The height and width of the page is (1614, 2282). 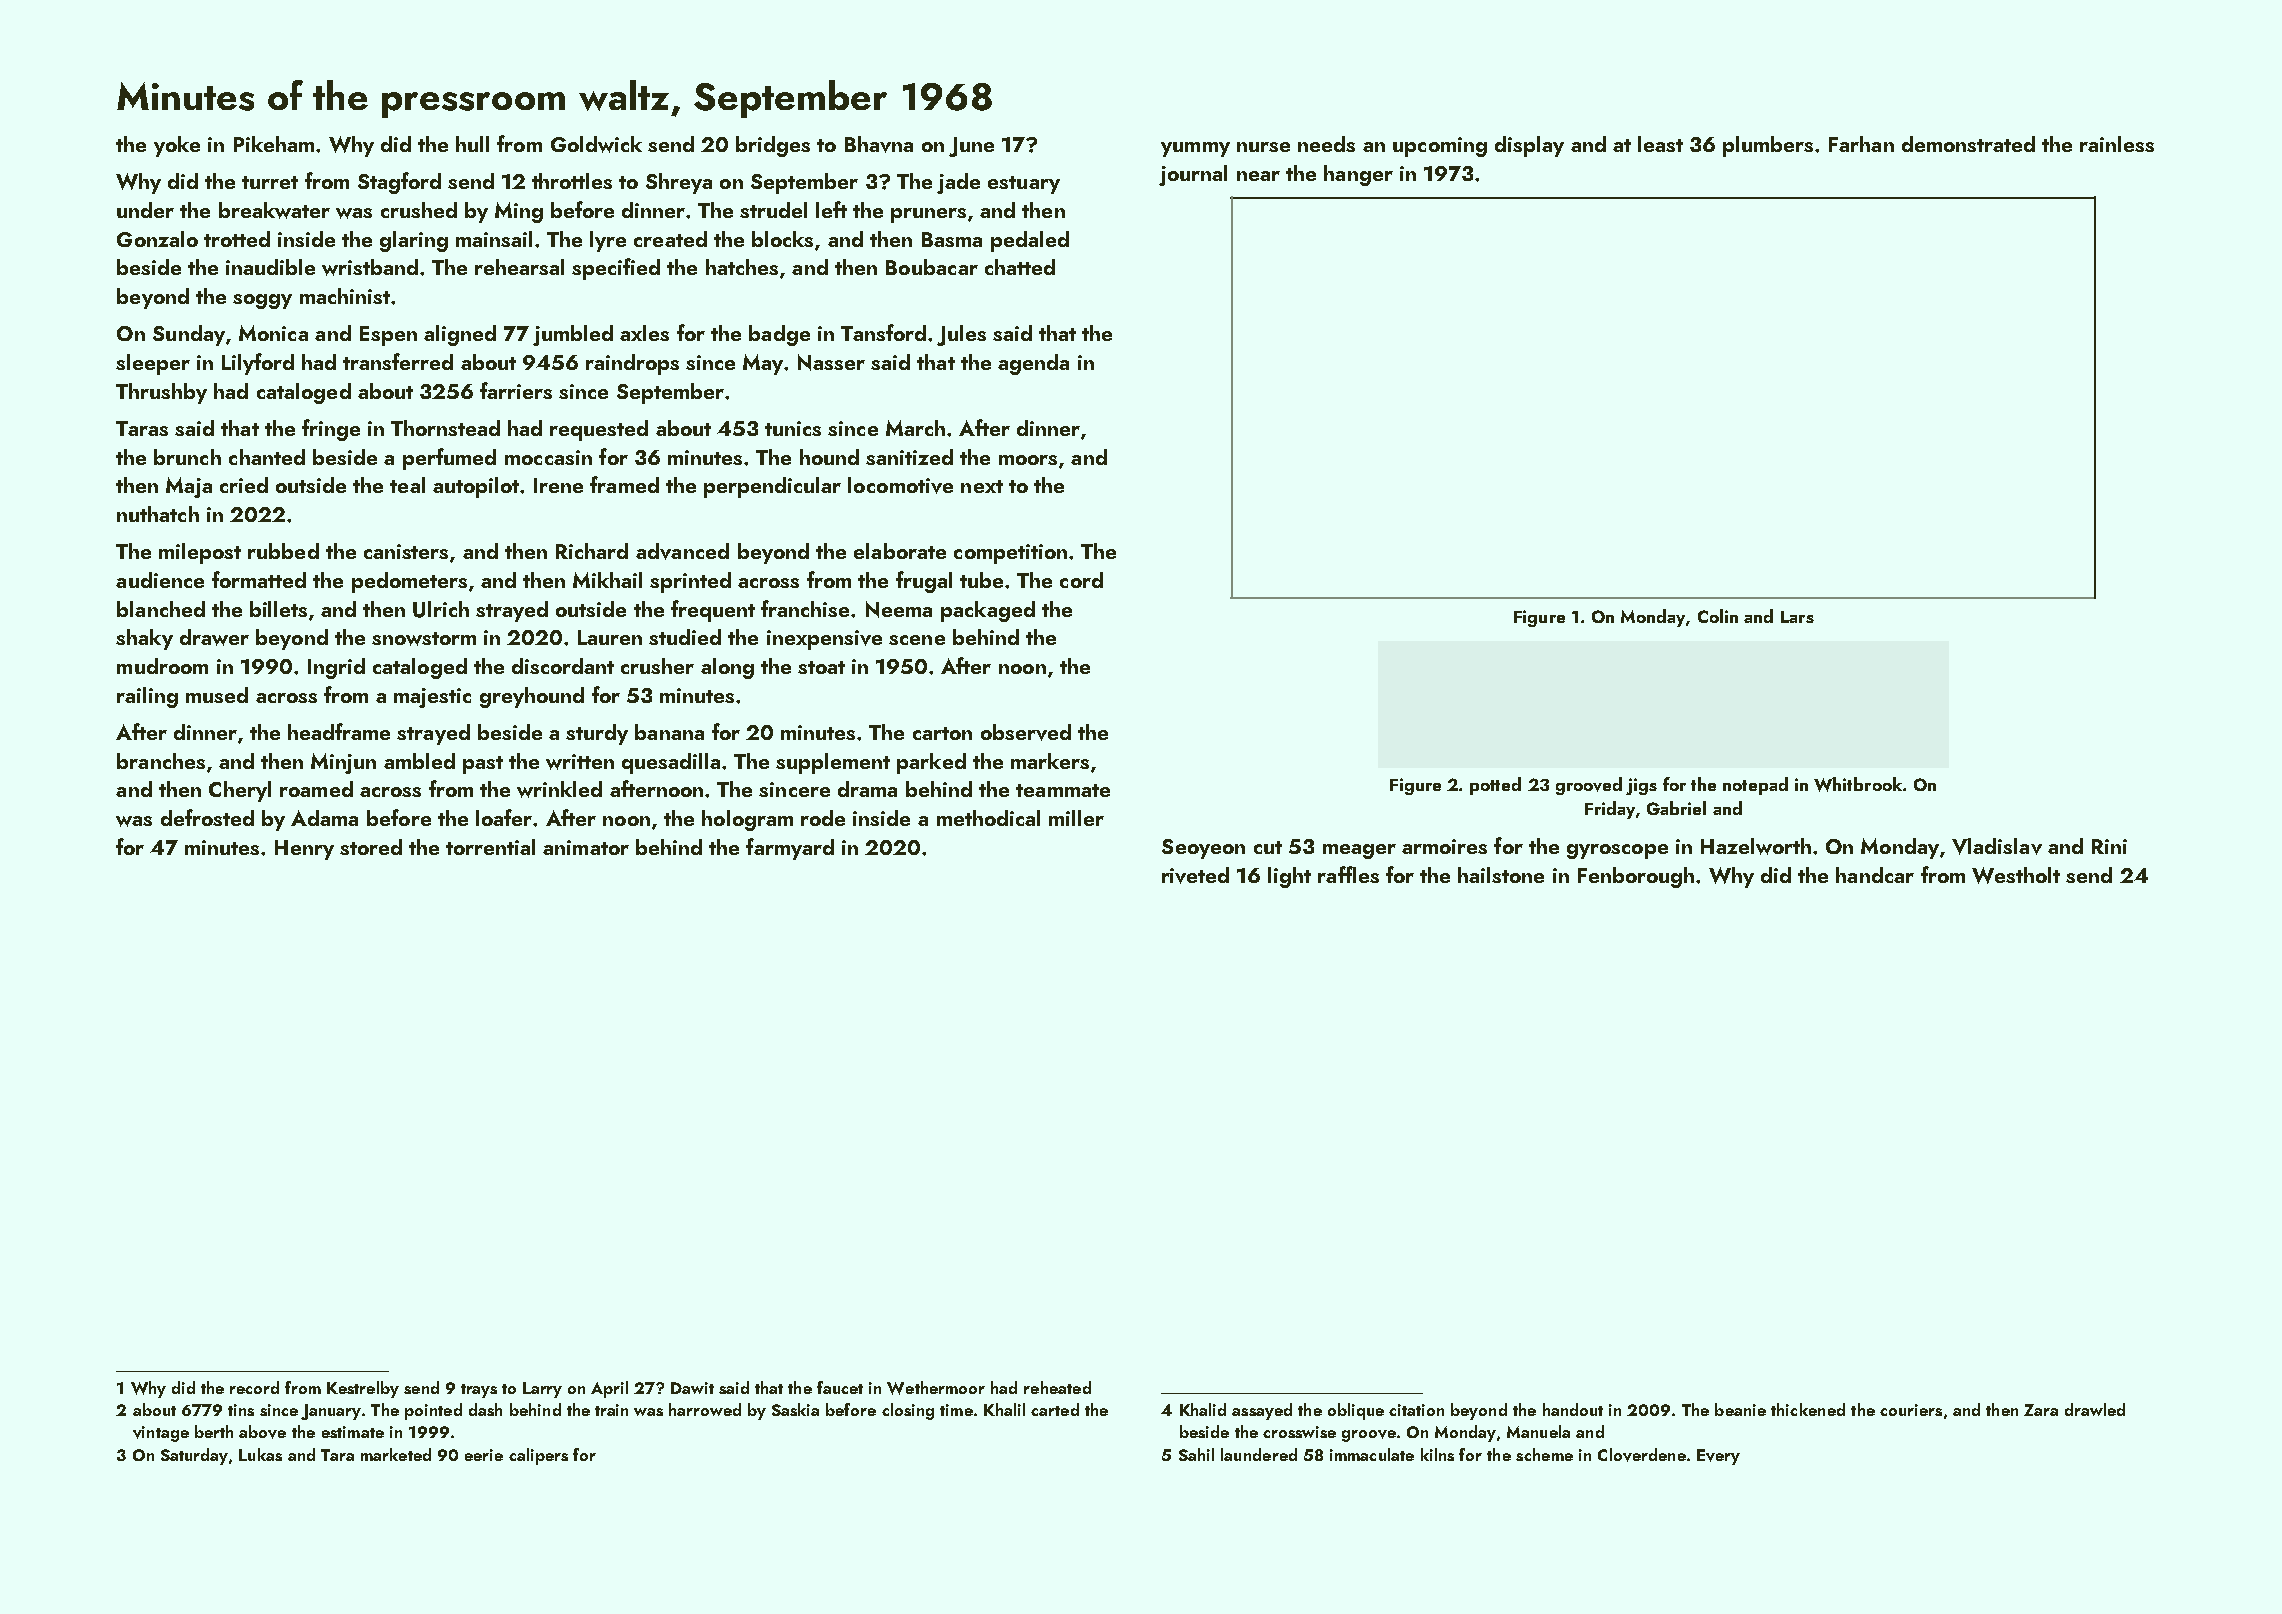 I want to click on torrential, so click(x=490, y=847).
